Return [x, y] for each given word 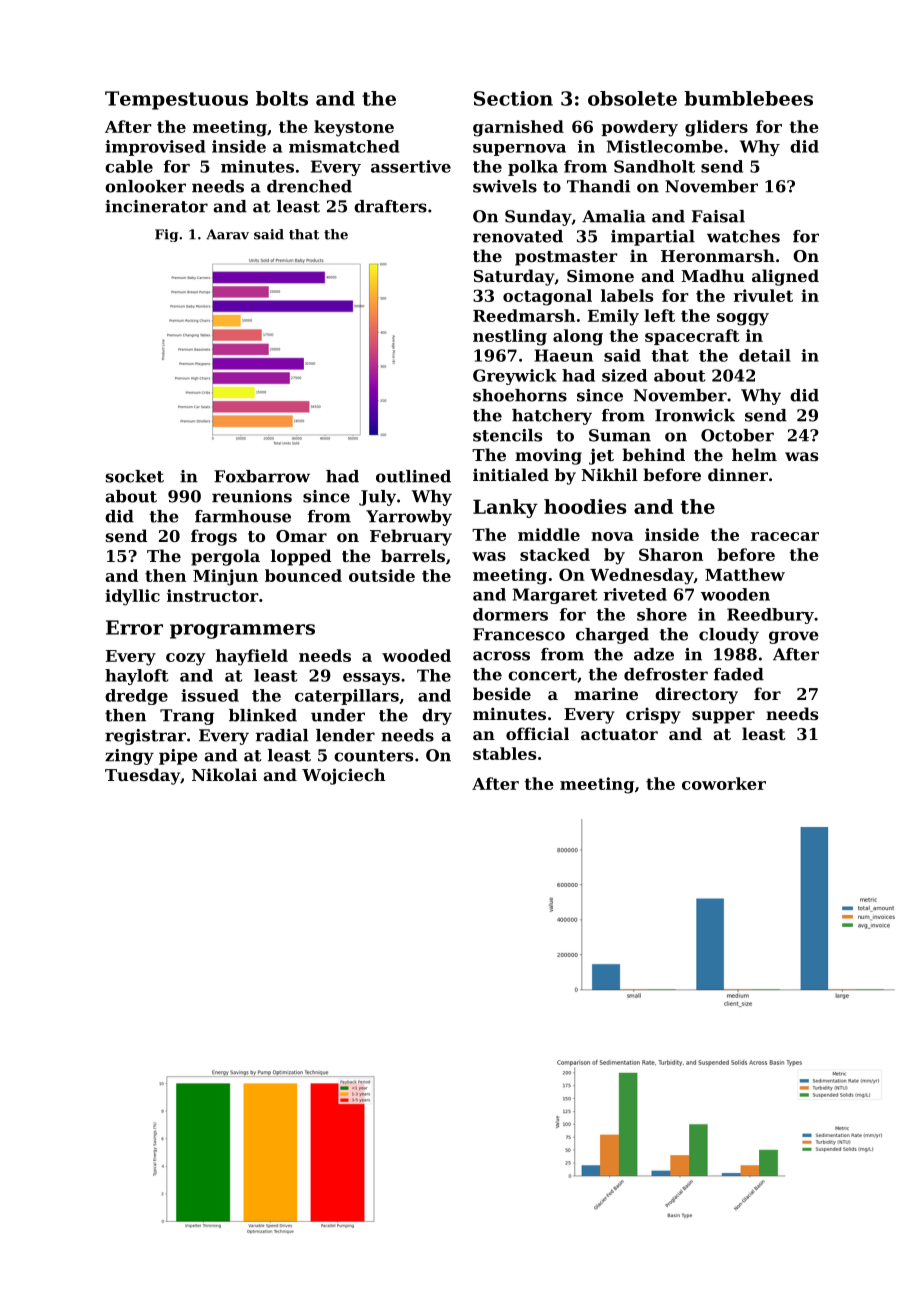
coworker [724, 783]
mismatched [344, 146]
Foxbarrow [262, 476]
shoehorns [520, 395]
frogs [214, 537]
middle [549, 534]
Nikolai [224, 774]
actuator [619, 734]
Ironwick [695, 415]
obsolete [632, 98]
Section [513, 98]
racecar [785, 536]
